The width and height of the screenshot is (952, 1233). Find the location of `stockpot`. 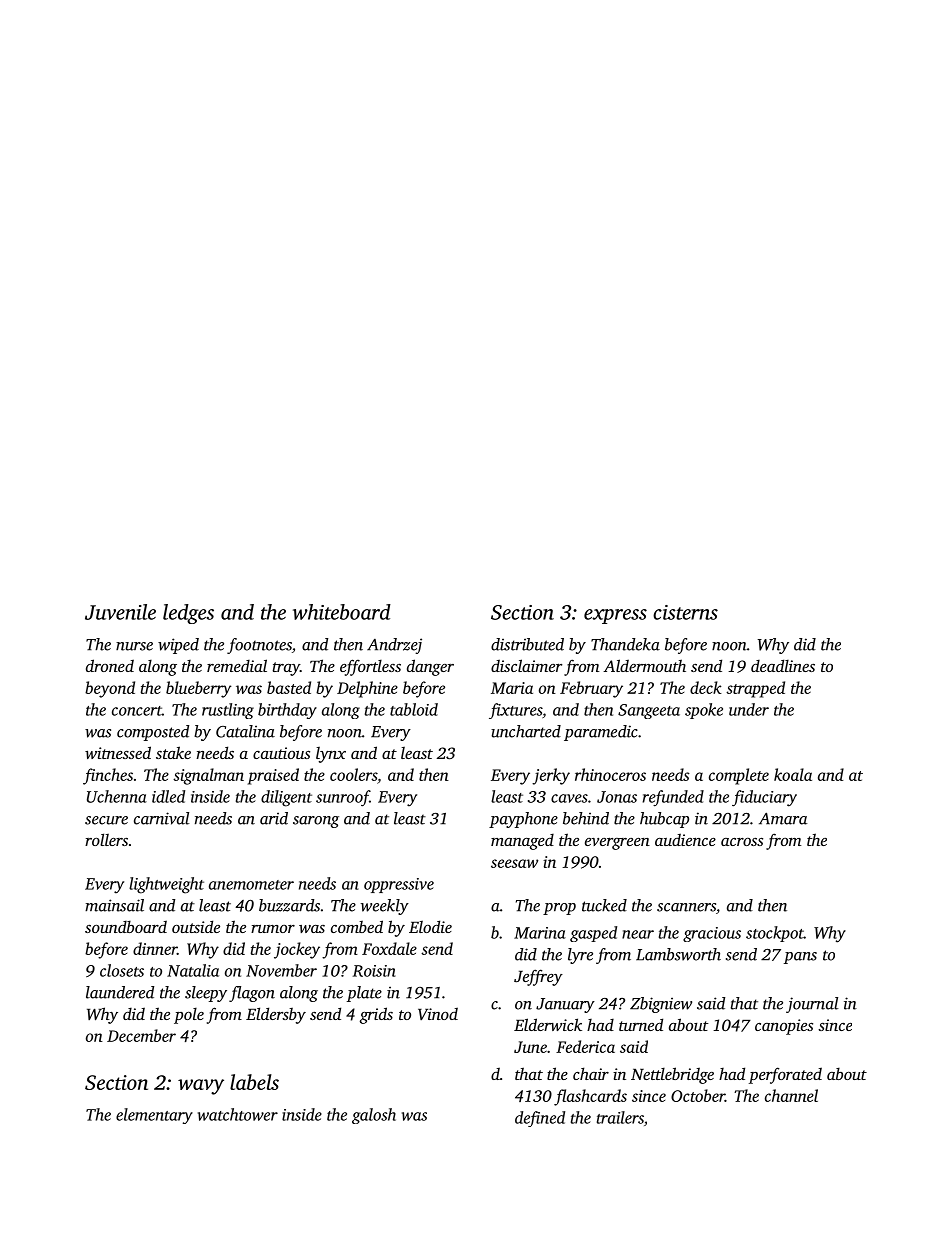

stockpot is located at coordinates (775, 934).
